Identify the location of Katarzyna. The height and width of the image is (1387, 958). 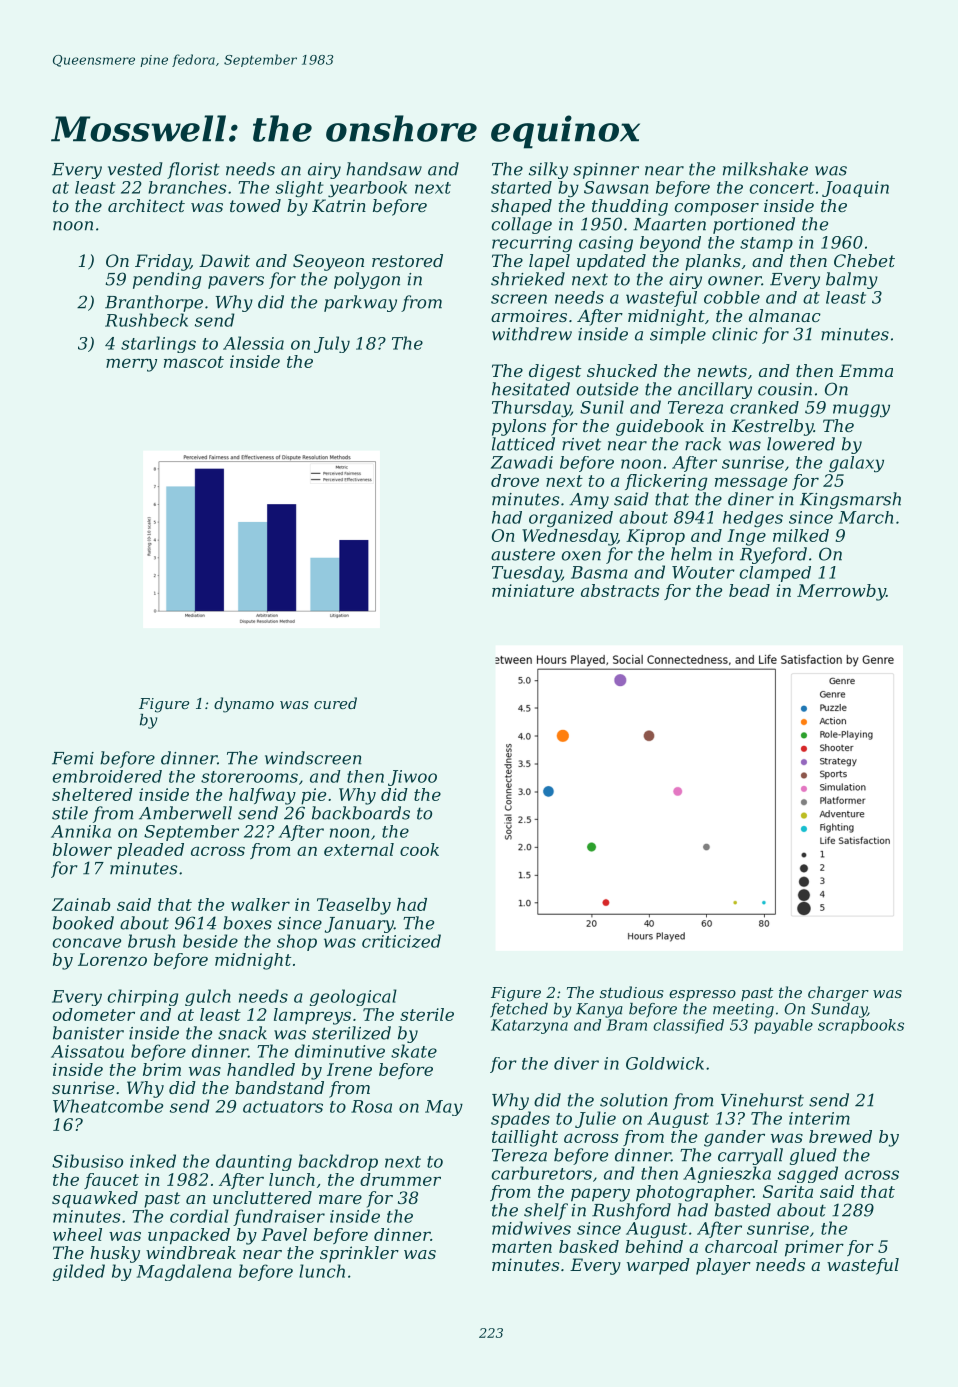
(529, 1026).
